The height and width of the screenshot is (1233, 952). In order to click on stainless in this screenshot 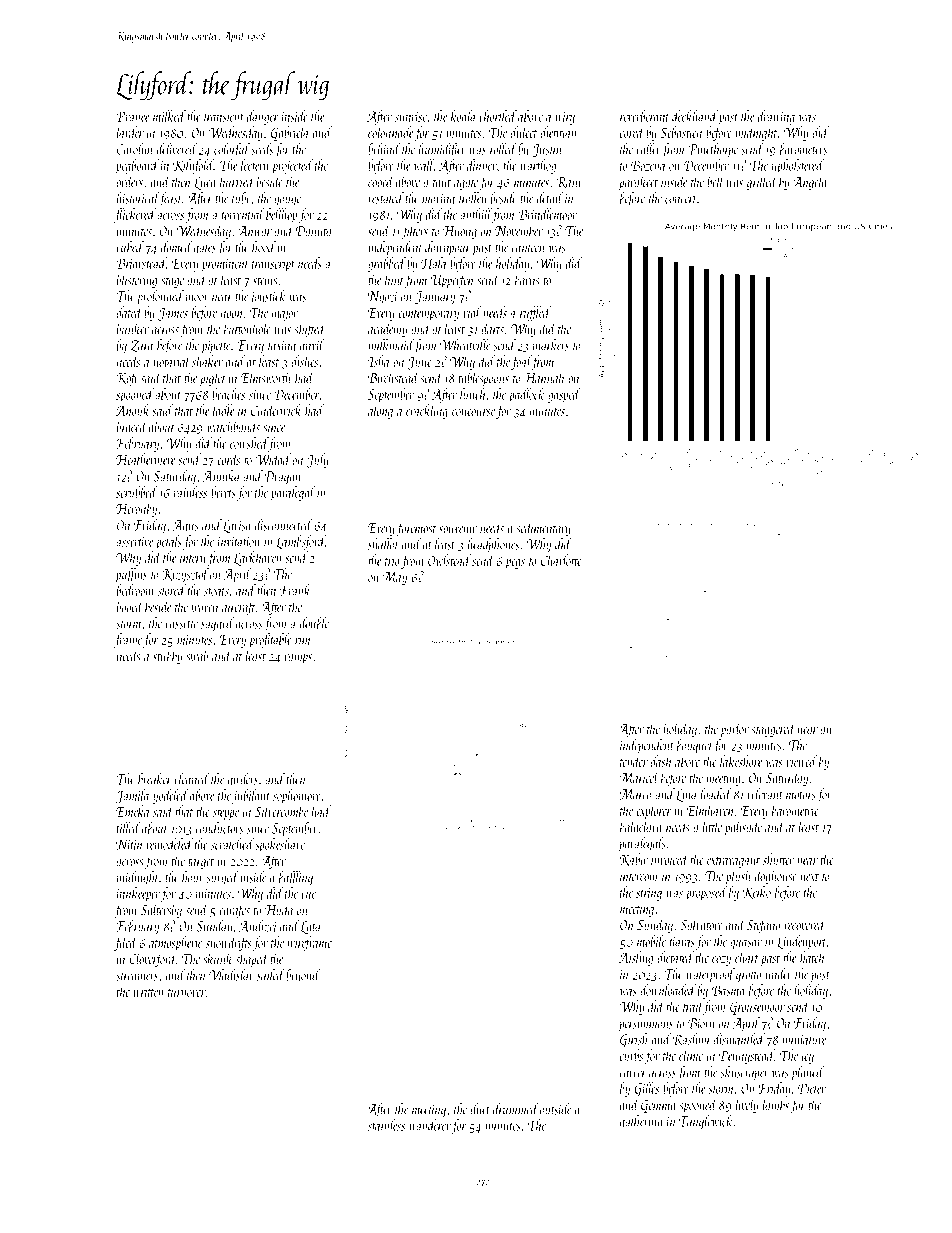, I will do `click(386, 1125)`.
